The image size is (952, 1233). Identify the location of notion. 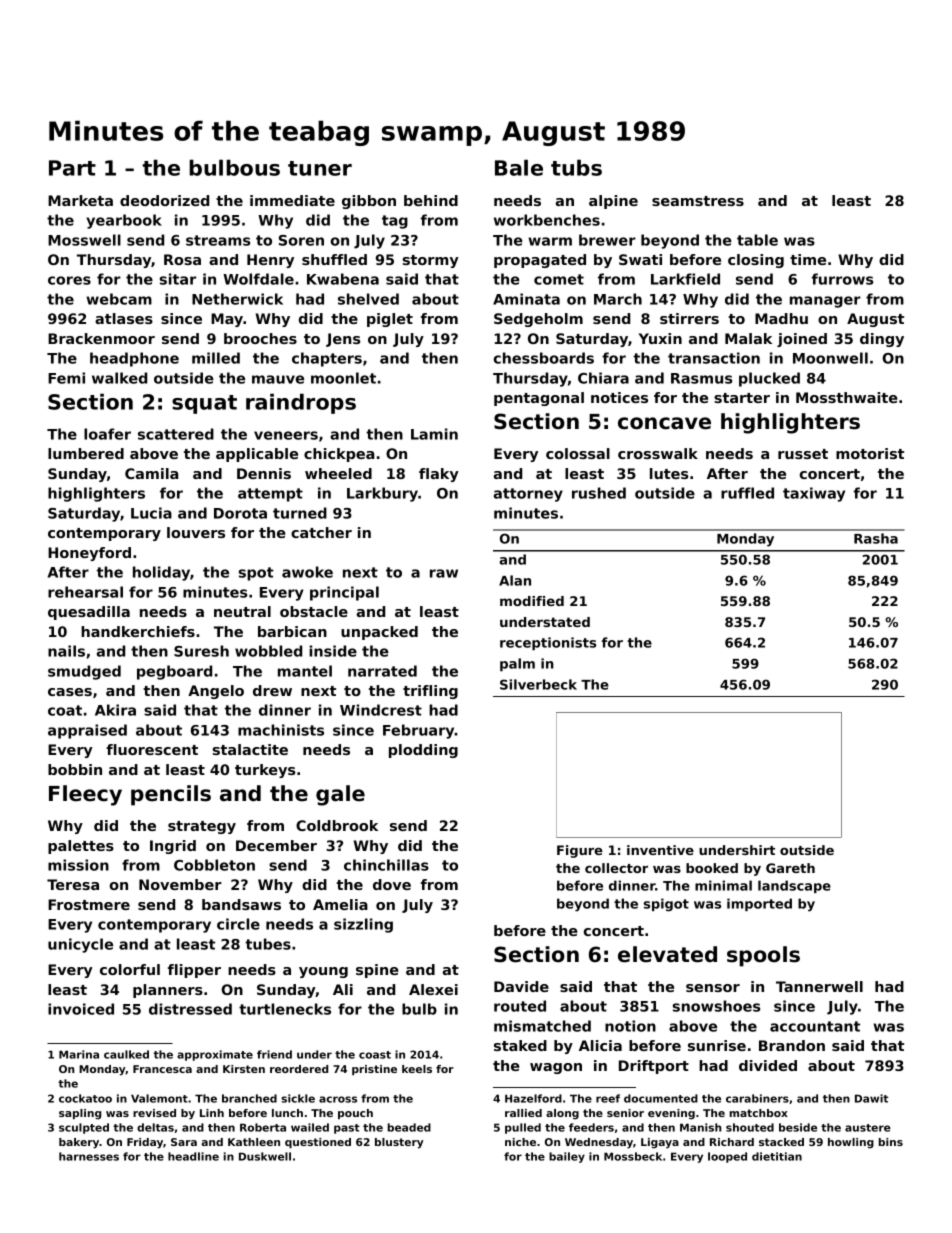
(630, 1026).
